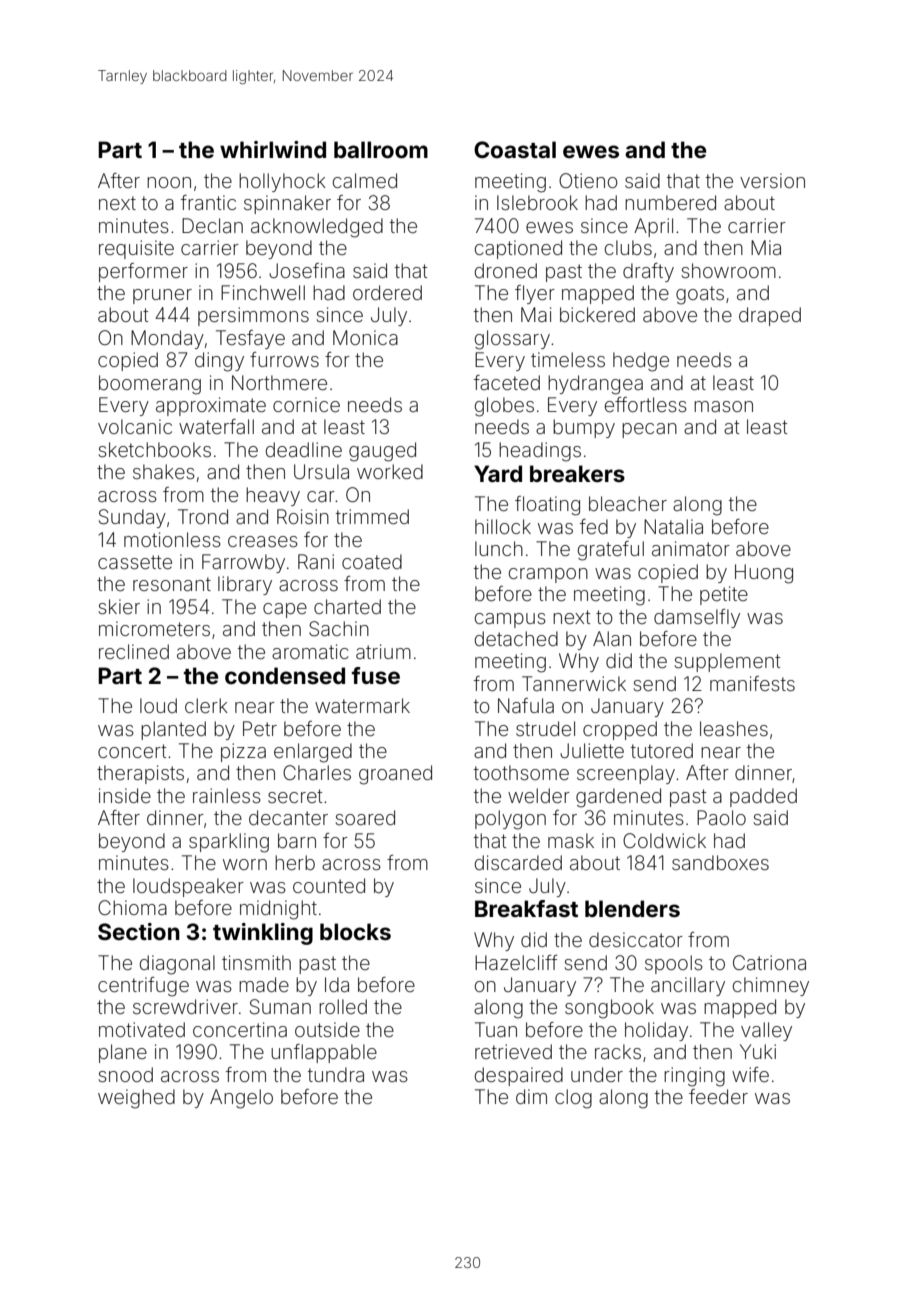 The height and width of the screenshot is (1316, 908). I want to click on Paolo, so click(721, 817).
